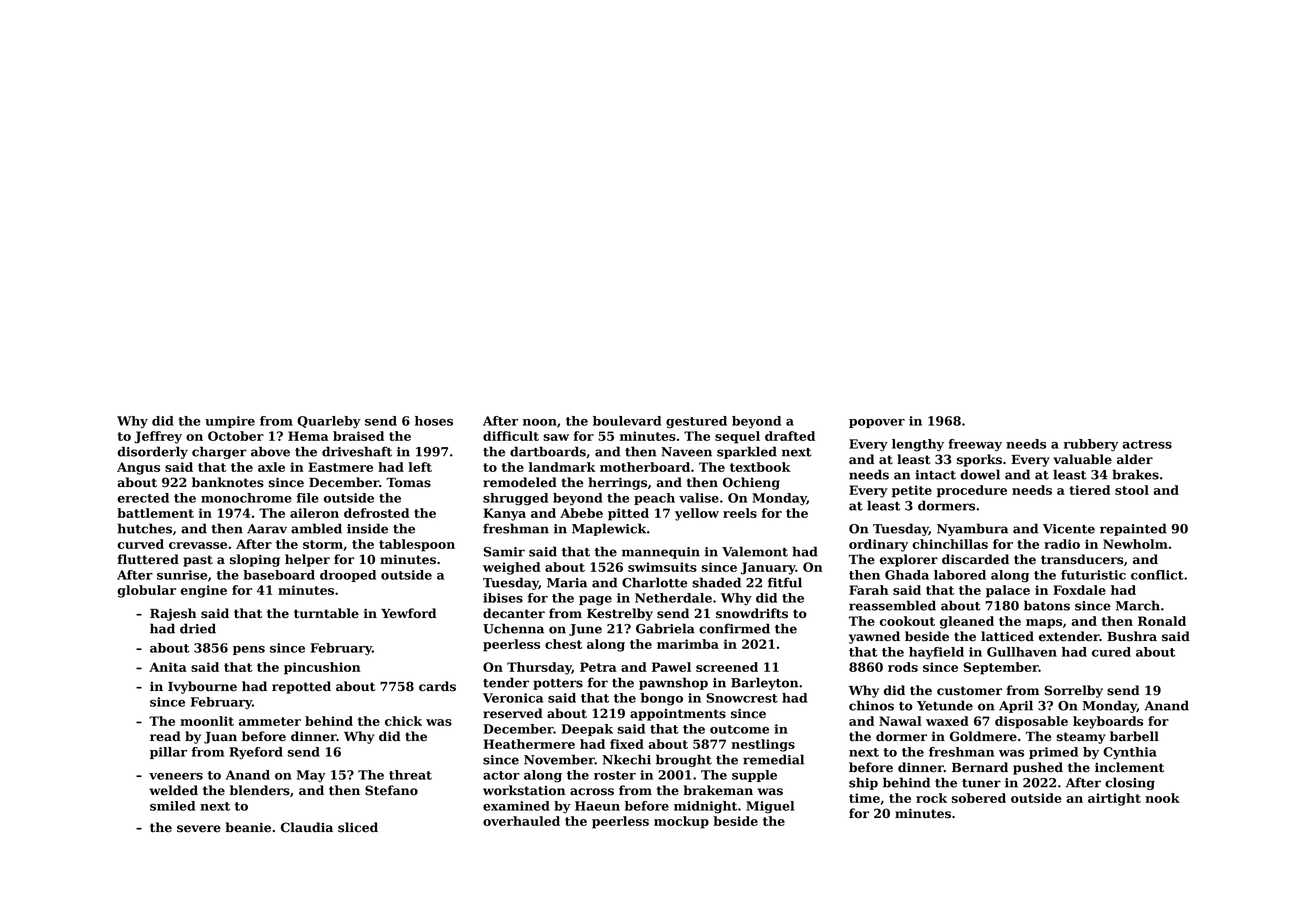  I want to click on May, so click(311, 776).
